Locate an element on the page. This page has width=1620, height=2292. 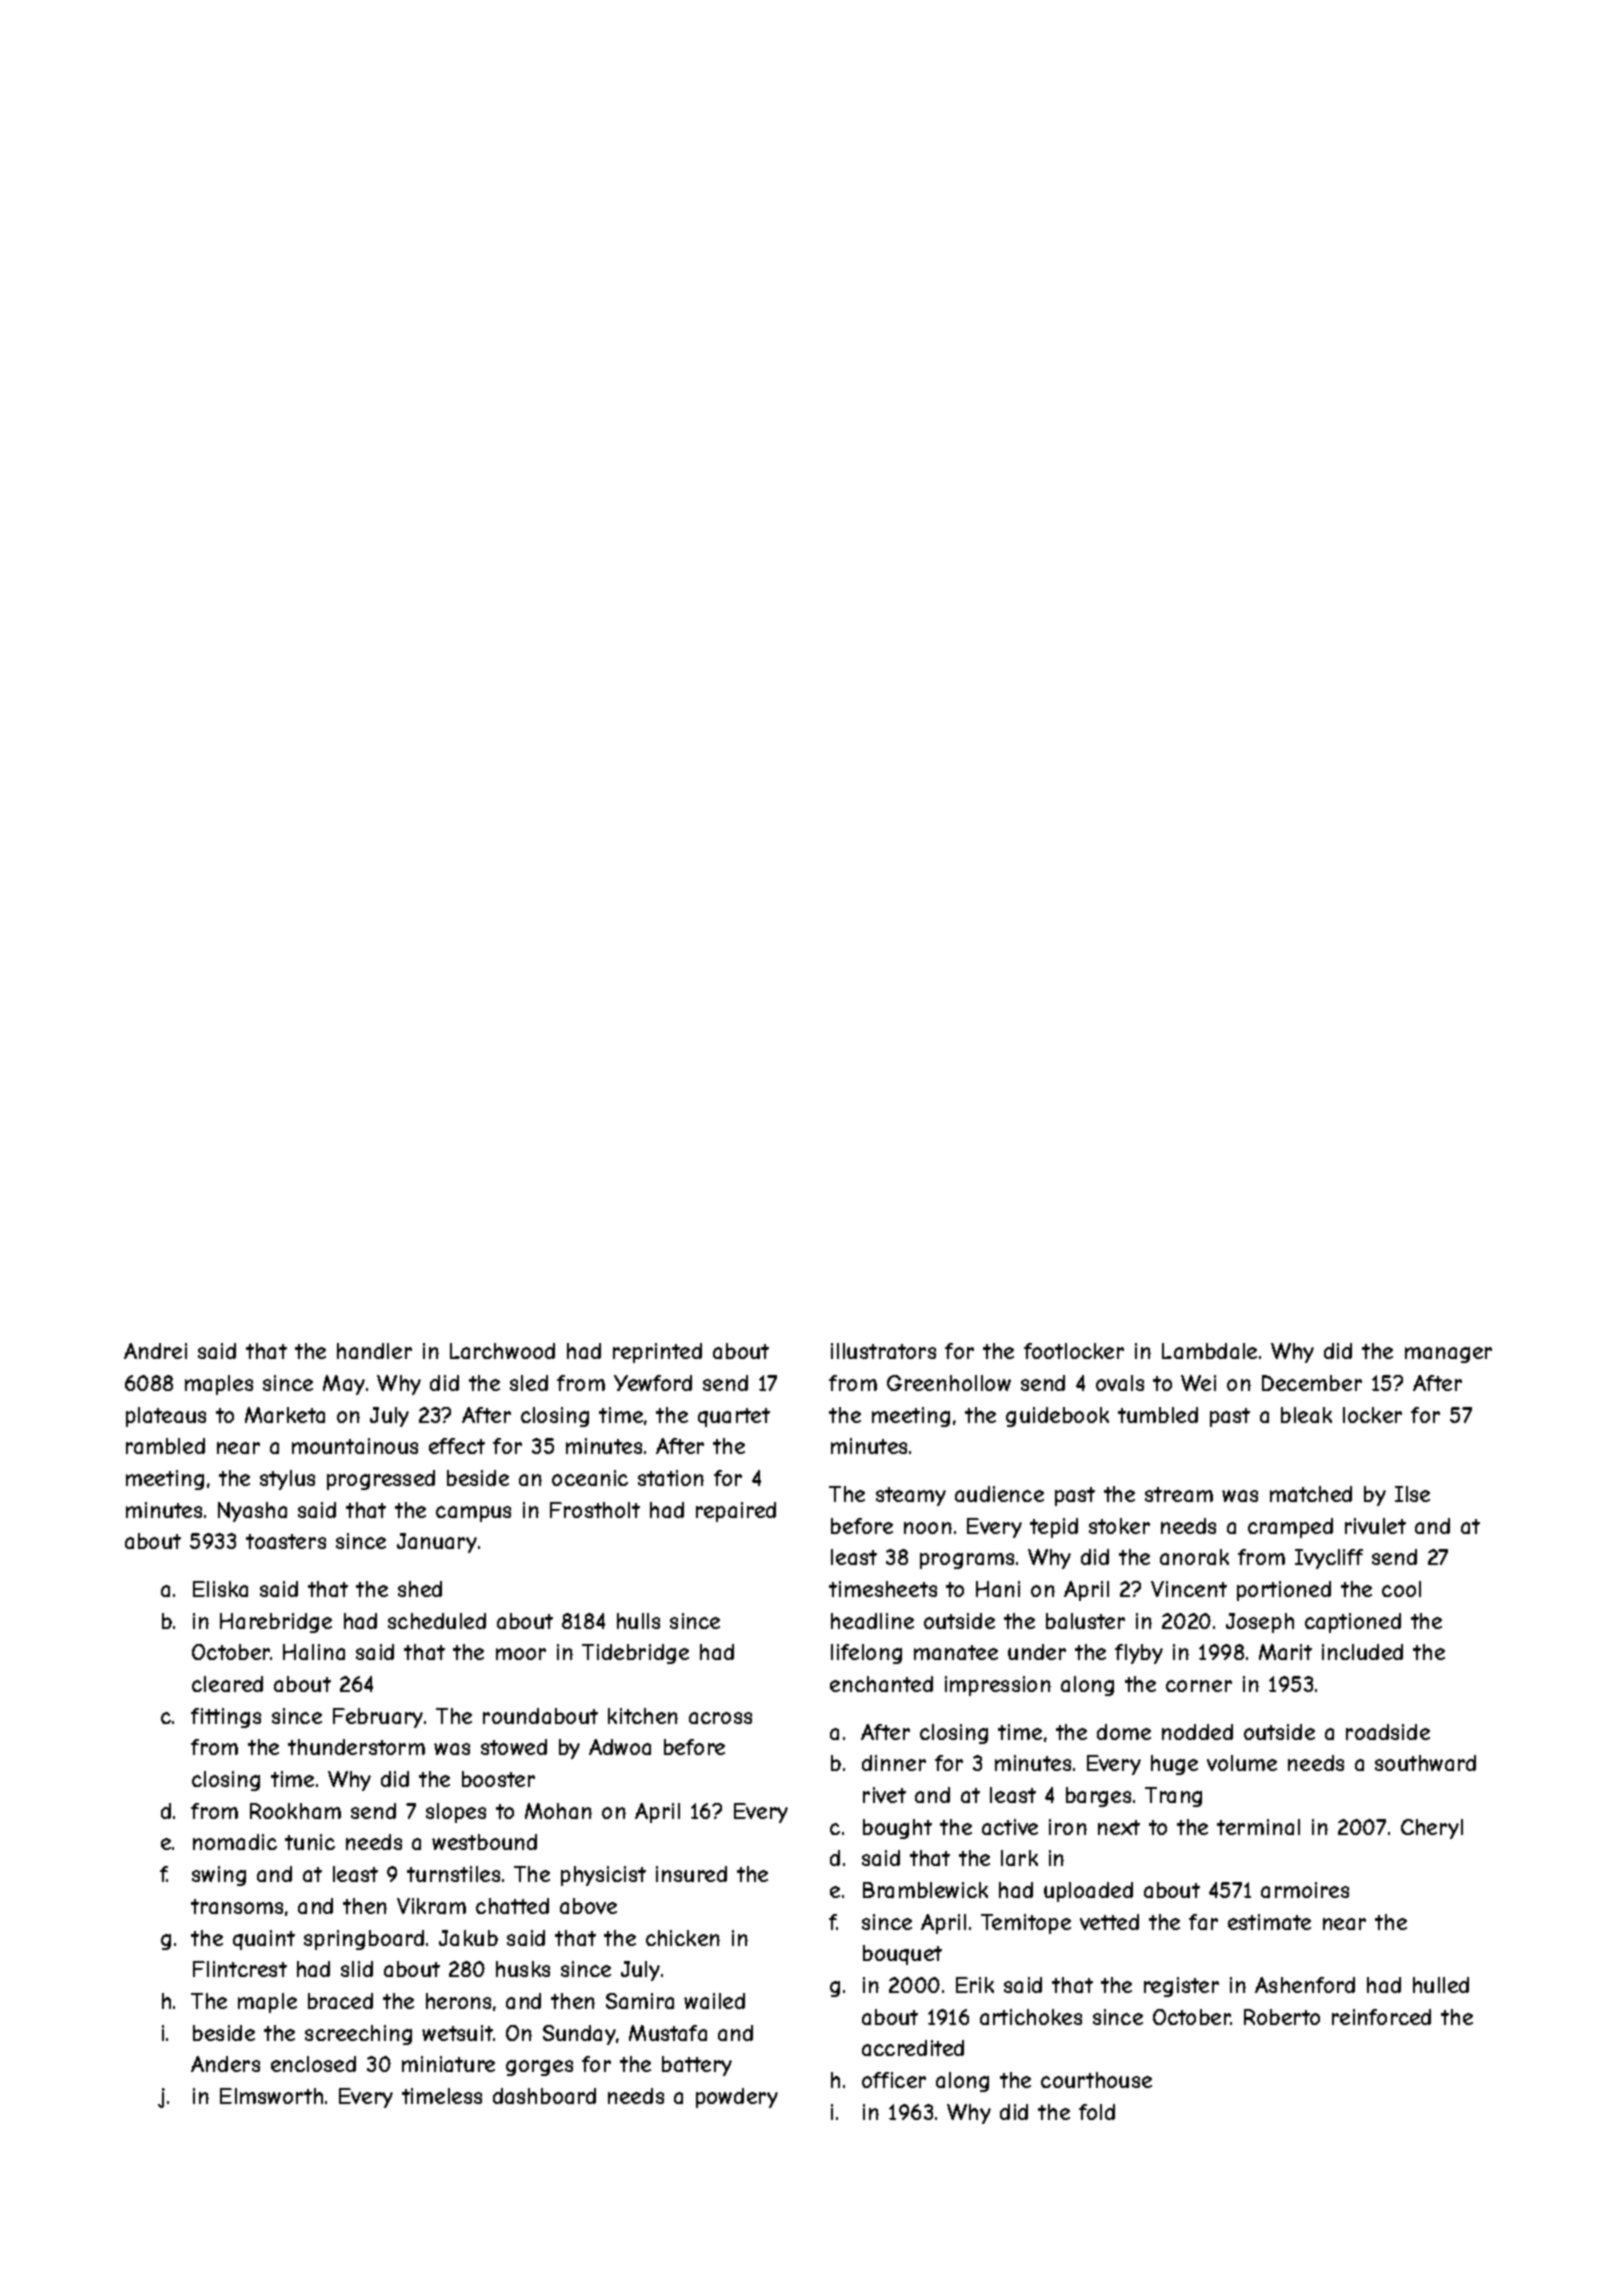
Larchwood is located at coordinates (502, 1351).
